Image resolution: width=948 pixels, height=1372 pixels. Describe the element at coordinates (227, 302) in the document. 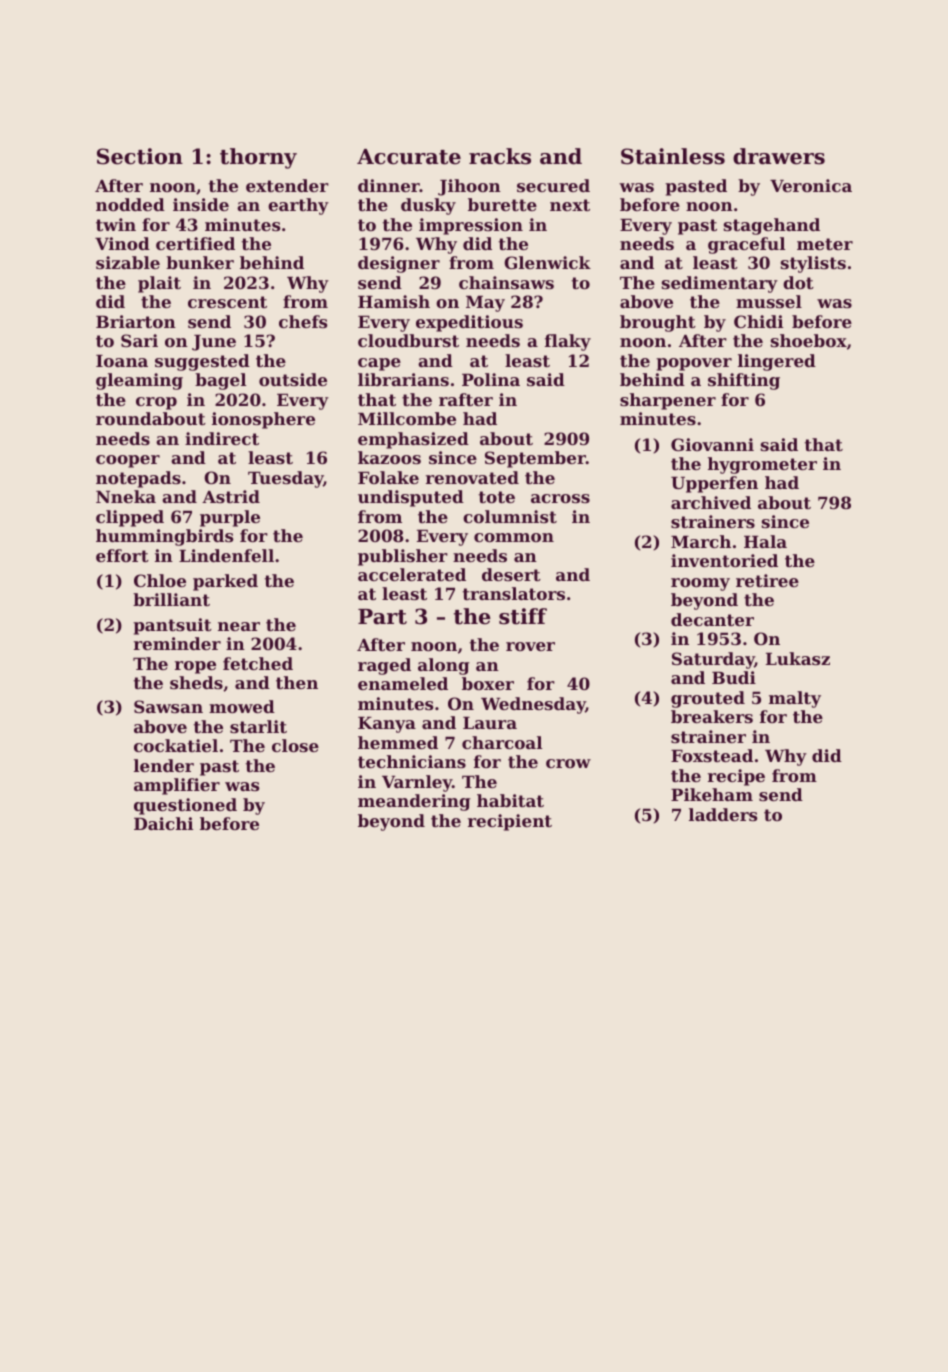

I see `crescent` at that location.
